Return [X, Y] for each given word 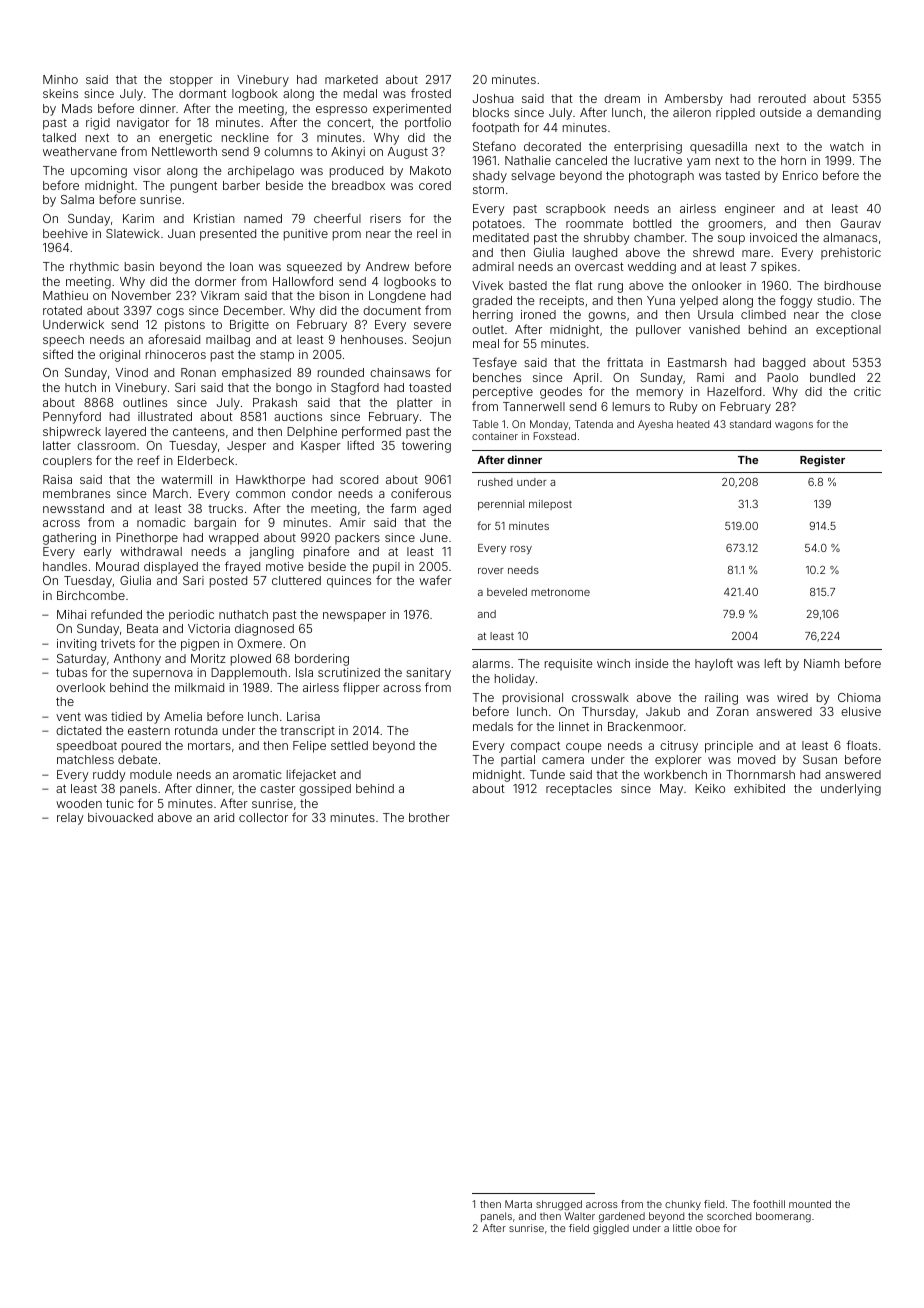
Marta [518, 1204]
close [866, 314]
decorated [552, 146]
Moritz [208, 658]
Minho [60, 79]
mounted [810, 1204]
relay [70, 819]
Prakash [275, 402]
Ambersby [694, 100]
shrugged [559, 1205]
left [773, 663]
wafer [435, 580]
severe [432, 325]
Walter [579, 1216]
